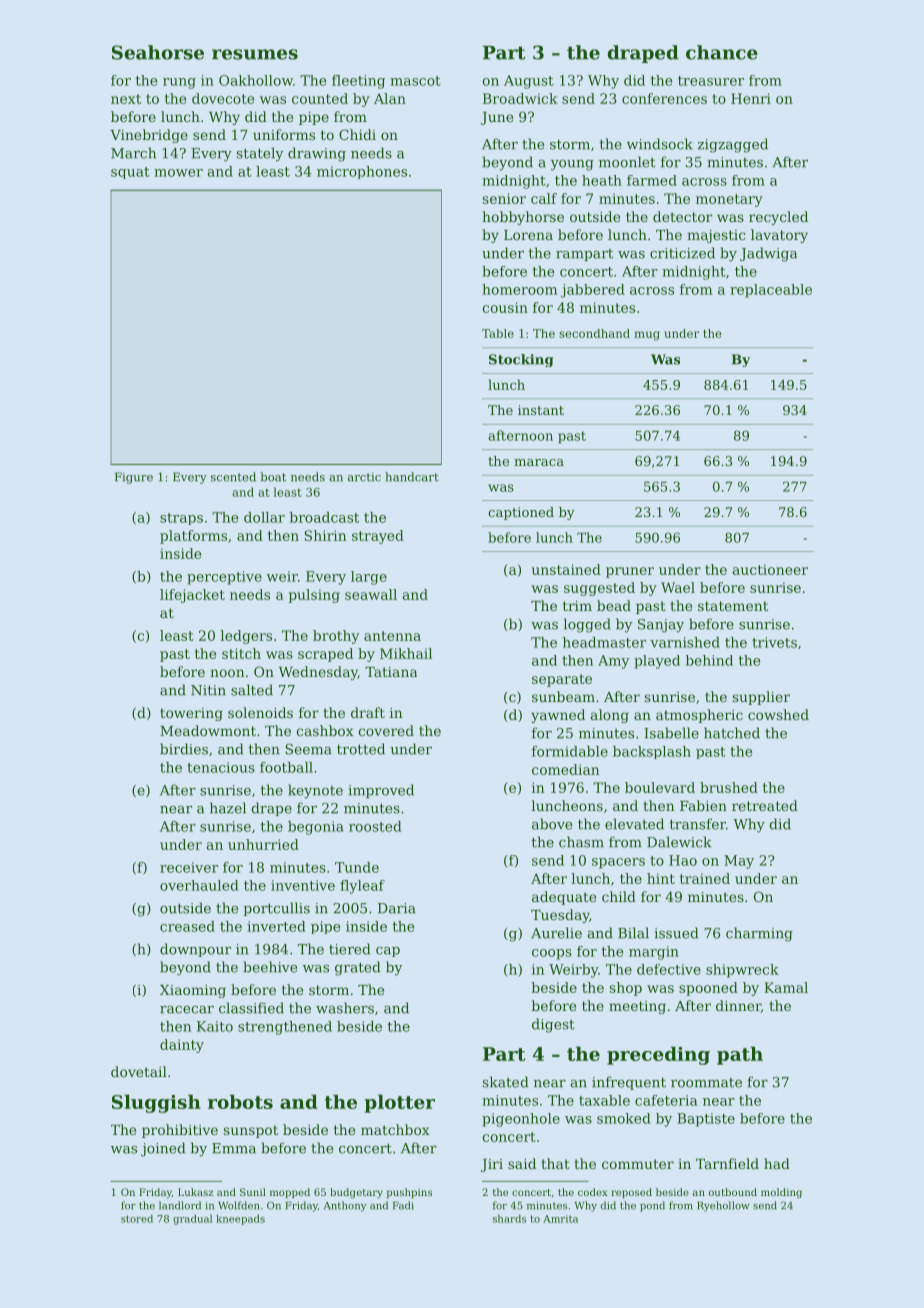  What do you see at coordinates (240, 1219) in the image?
I see `kneepads` at bounding box center [240, 1219].
